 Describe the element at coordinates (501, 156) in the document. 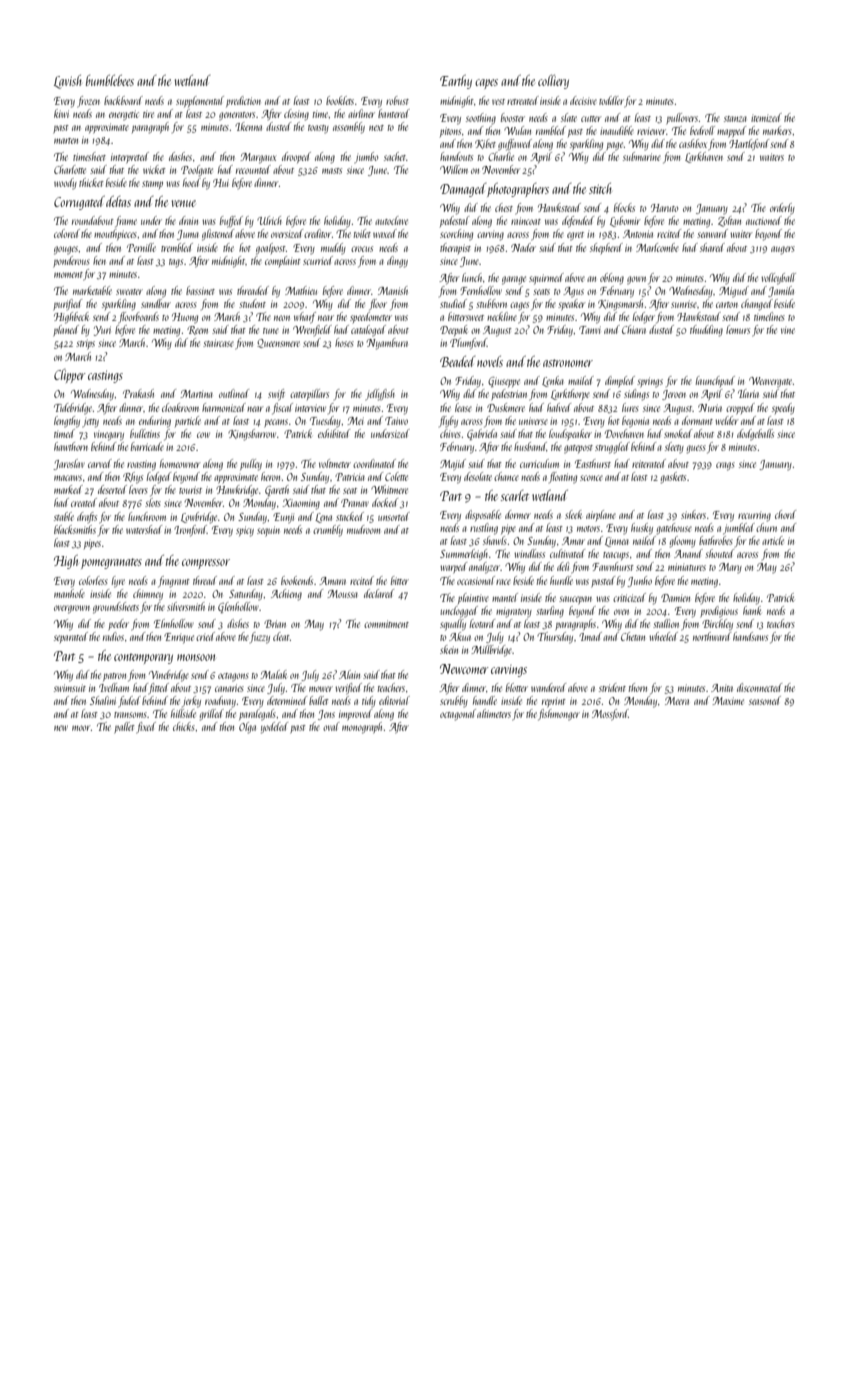

I see `Charlie` at that location.
